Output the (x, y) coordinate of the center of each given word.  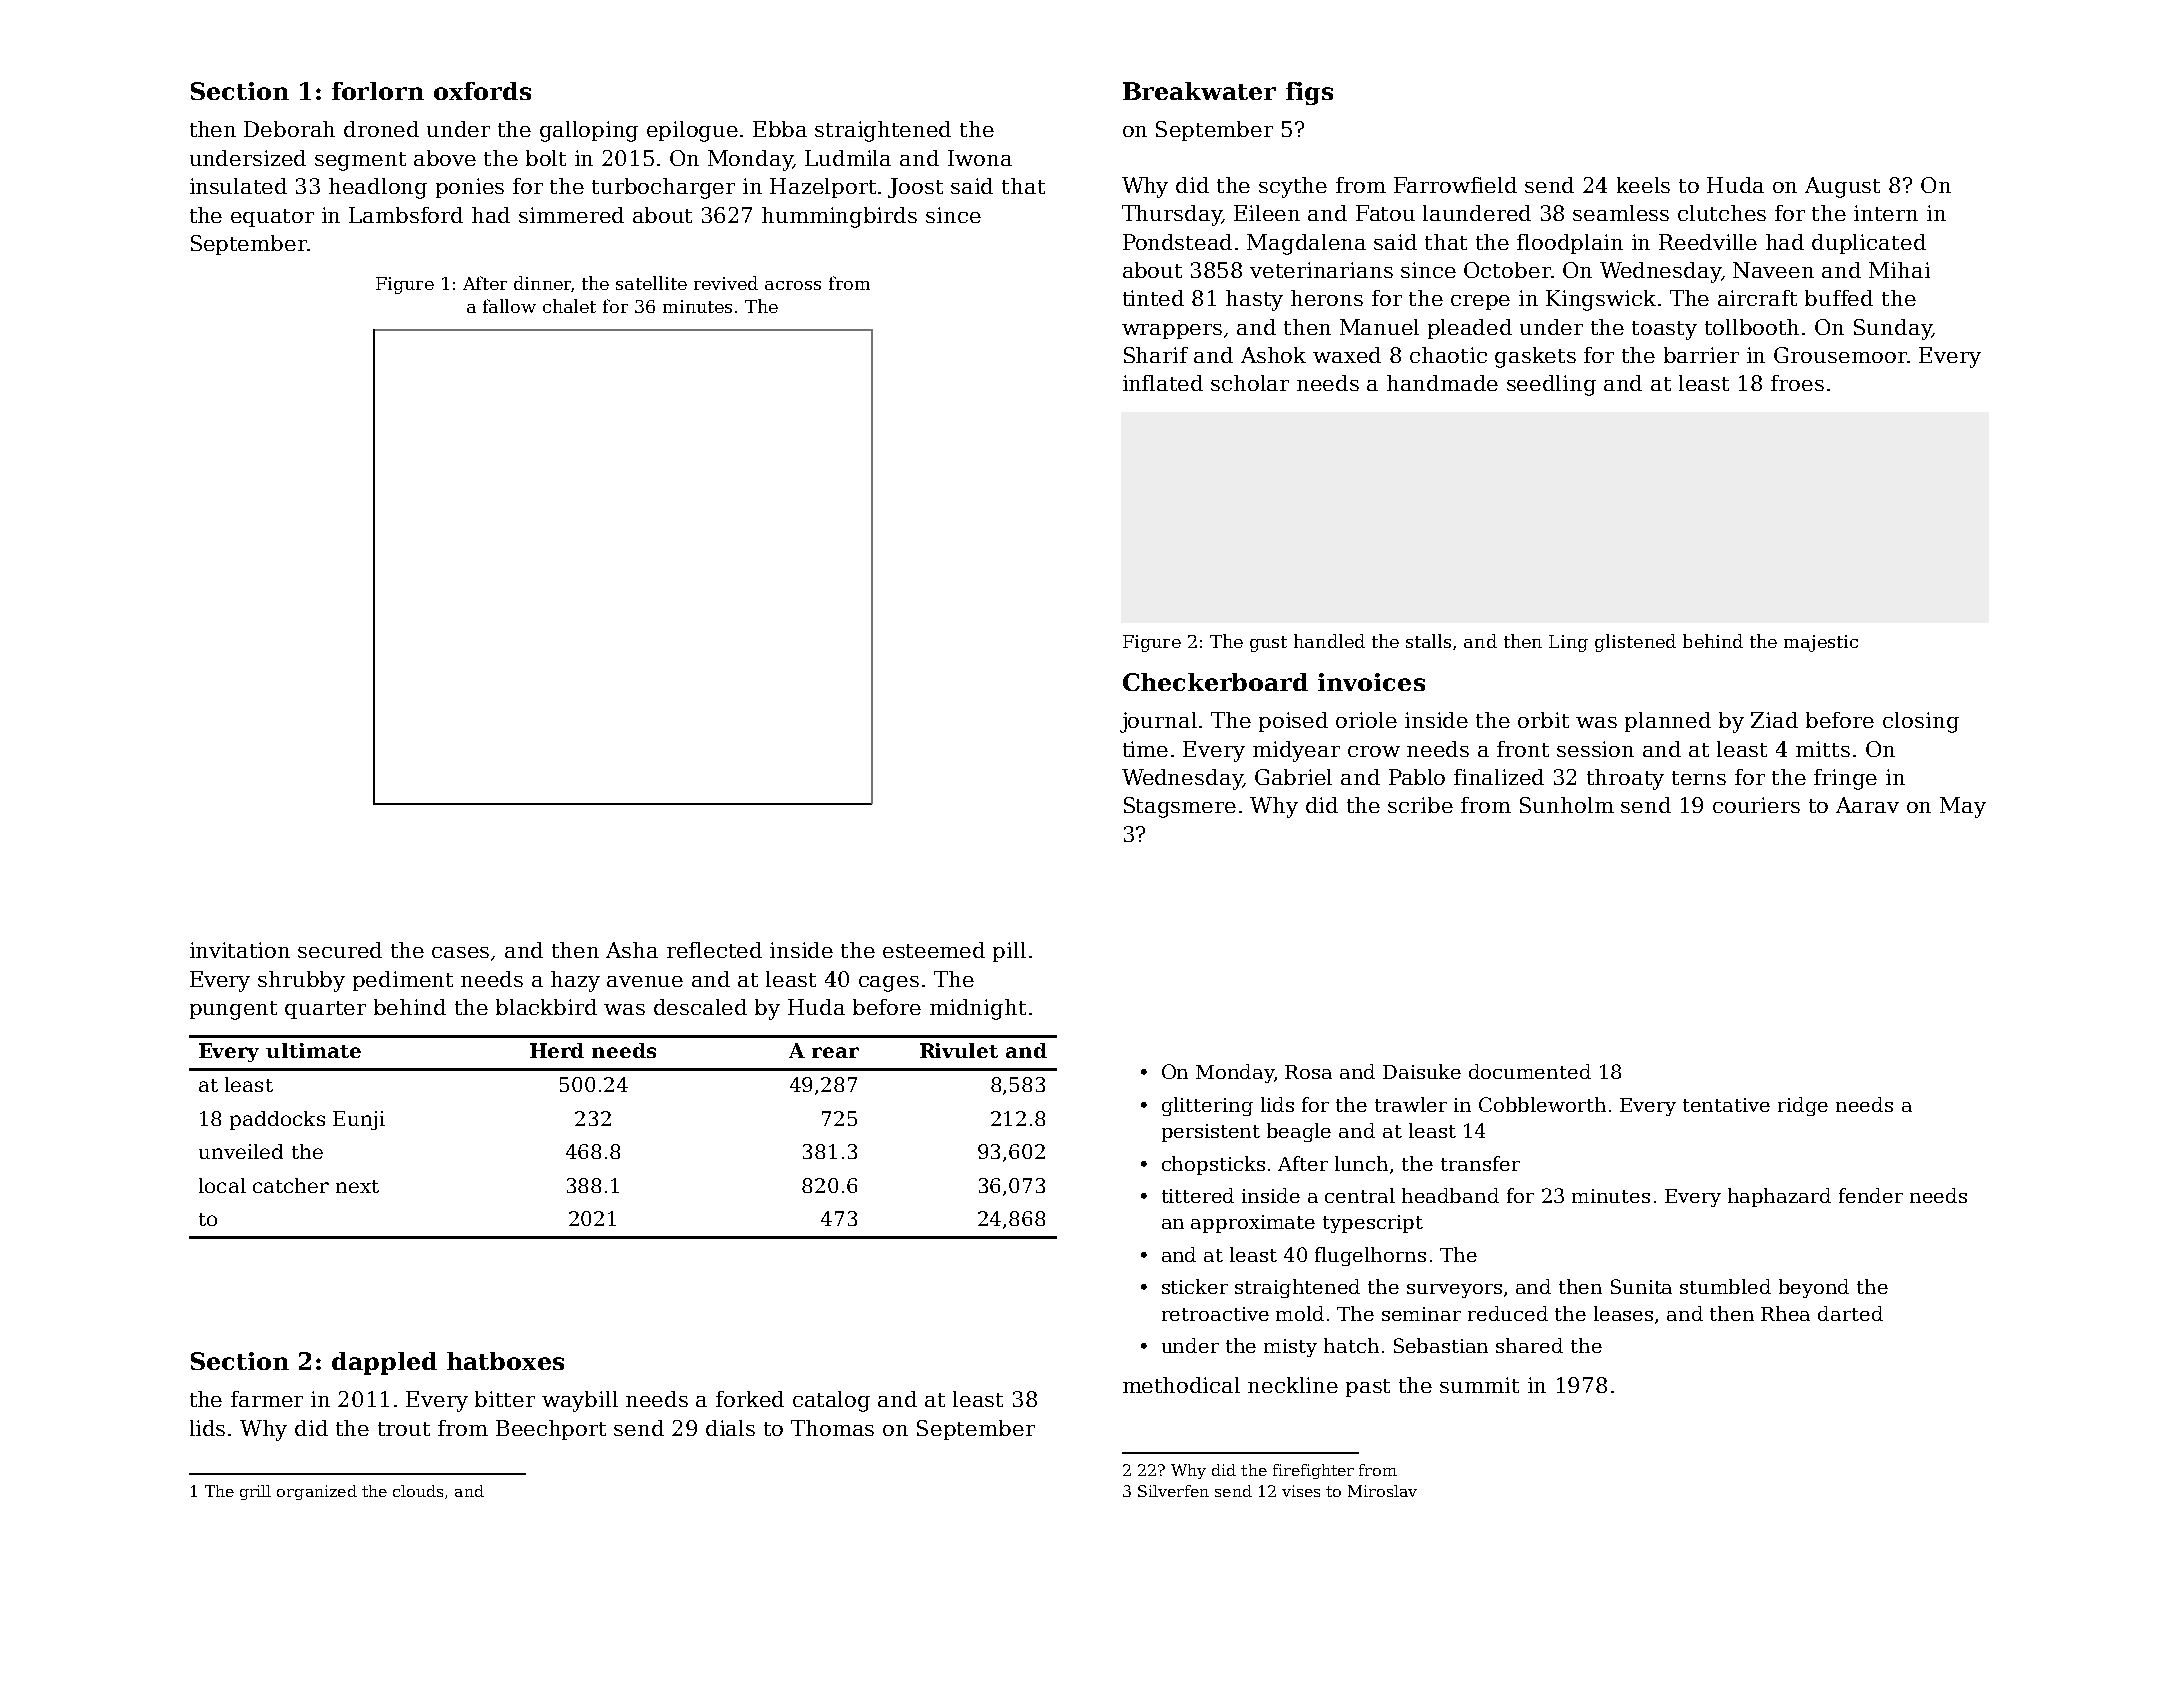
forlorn (378, 91)
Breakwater (1199, 91)
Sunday (1893, 329)
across (793, 285)
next (357, 1186)
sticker (1195, 1286)
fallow (509, 306)
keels (1643, 185)
